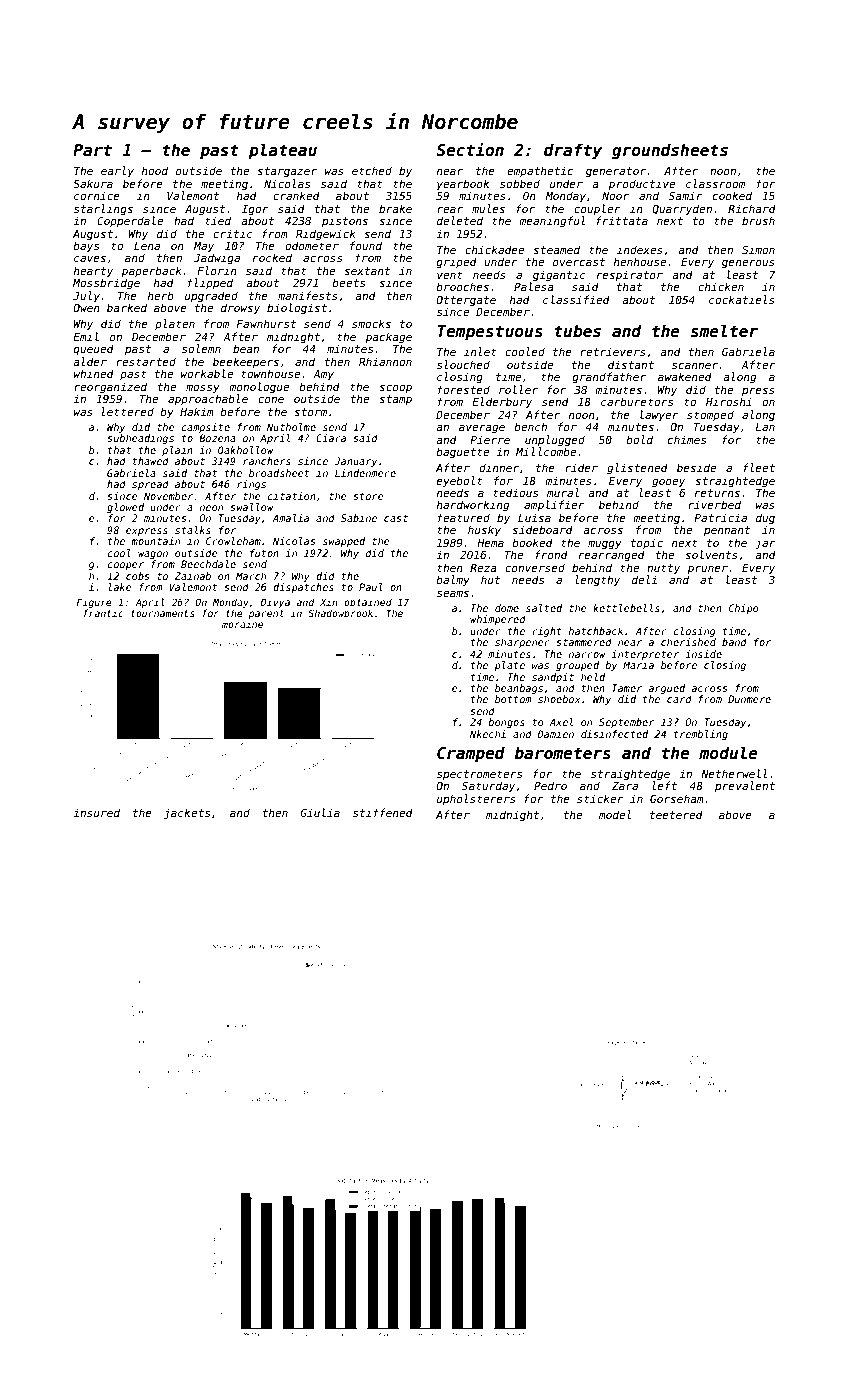  I want to click on insured, so click(96, 812).
